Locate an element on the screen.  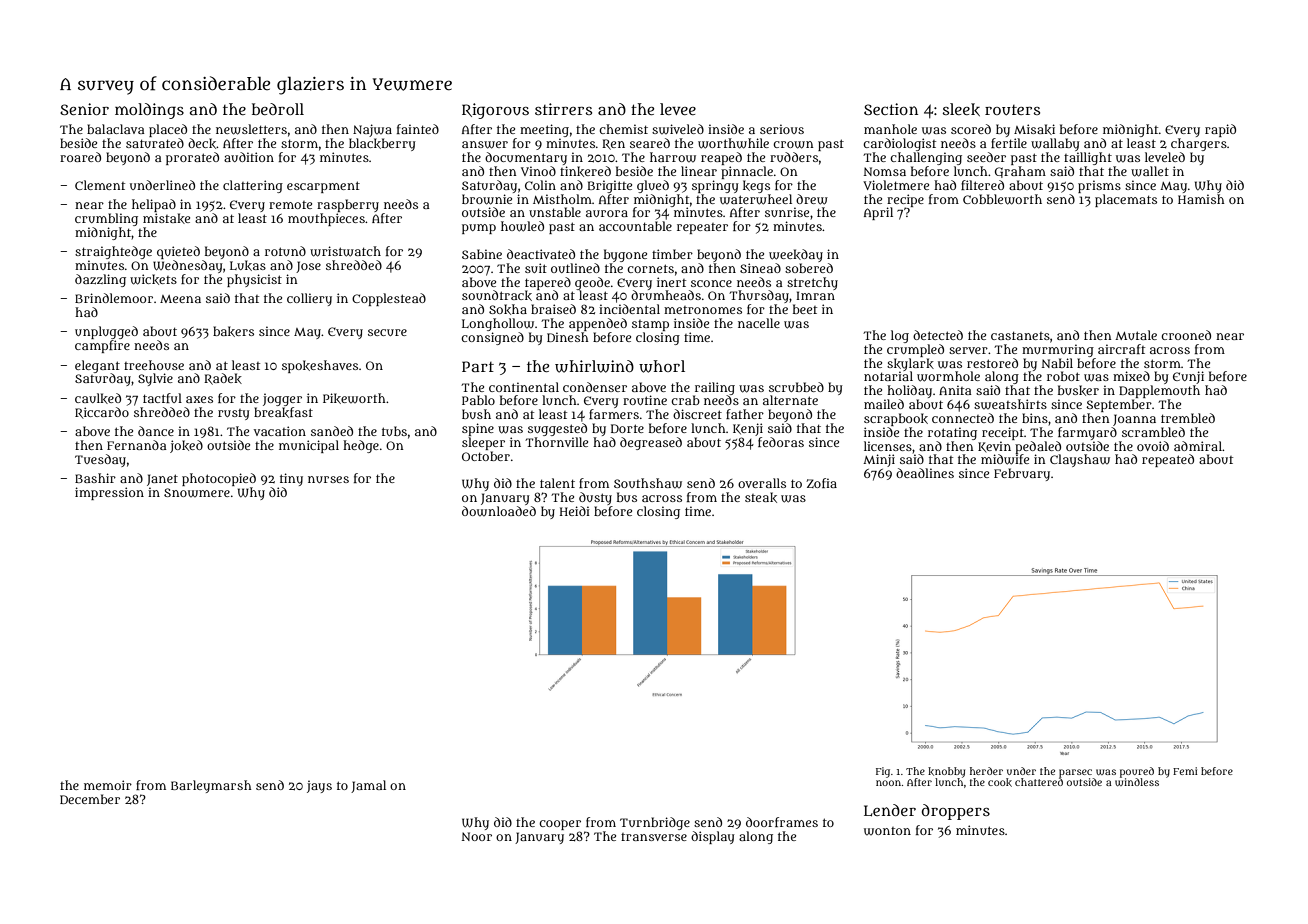
Clement is located at coordinates (100, 185).
